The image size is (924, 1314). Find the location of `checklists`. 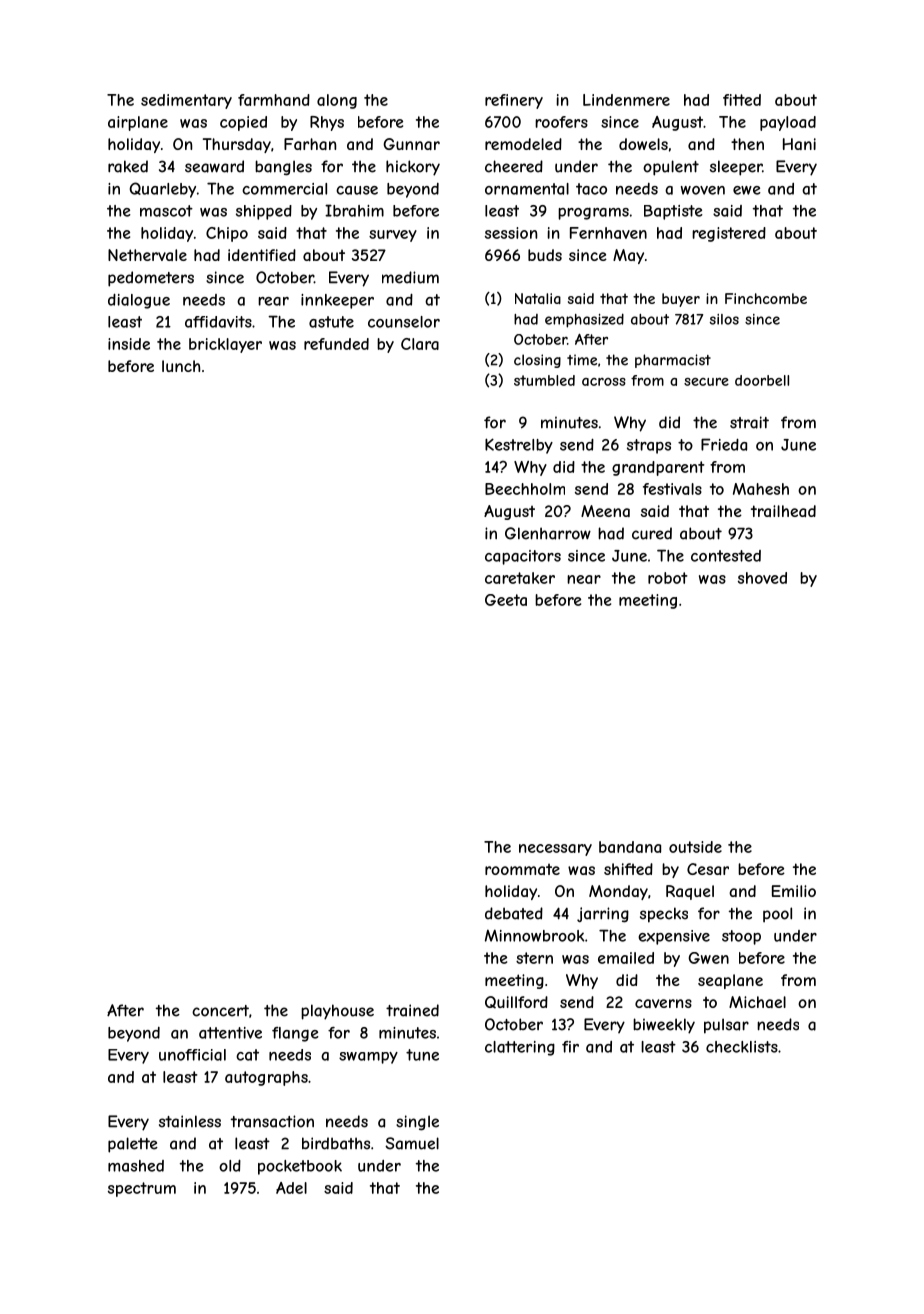

checklists is located at coordinates (742, 1047).
